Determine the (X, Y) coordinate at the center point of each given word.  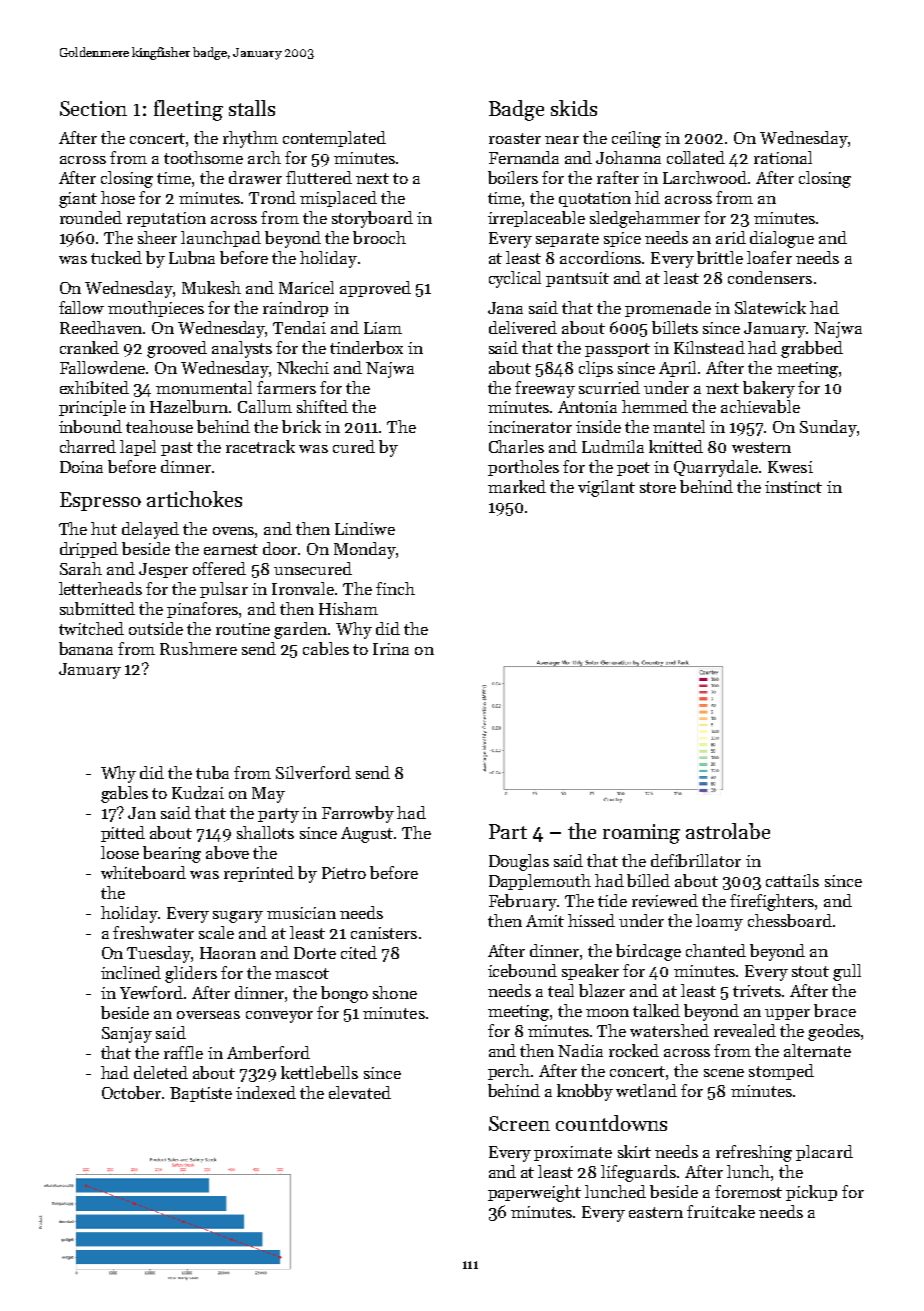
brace (835, 1010)
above (227, 852)
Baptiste (201, 1094)
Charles (516, 446)
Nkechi (303, 367)
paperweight (534, 1193)
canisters (384, 933)
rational (783, 157)
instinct (793, 487)
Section (93, 108)
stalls (252, 108)
